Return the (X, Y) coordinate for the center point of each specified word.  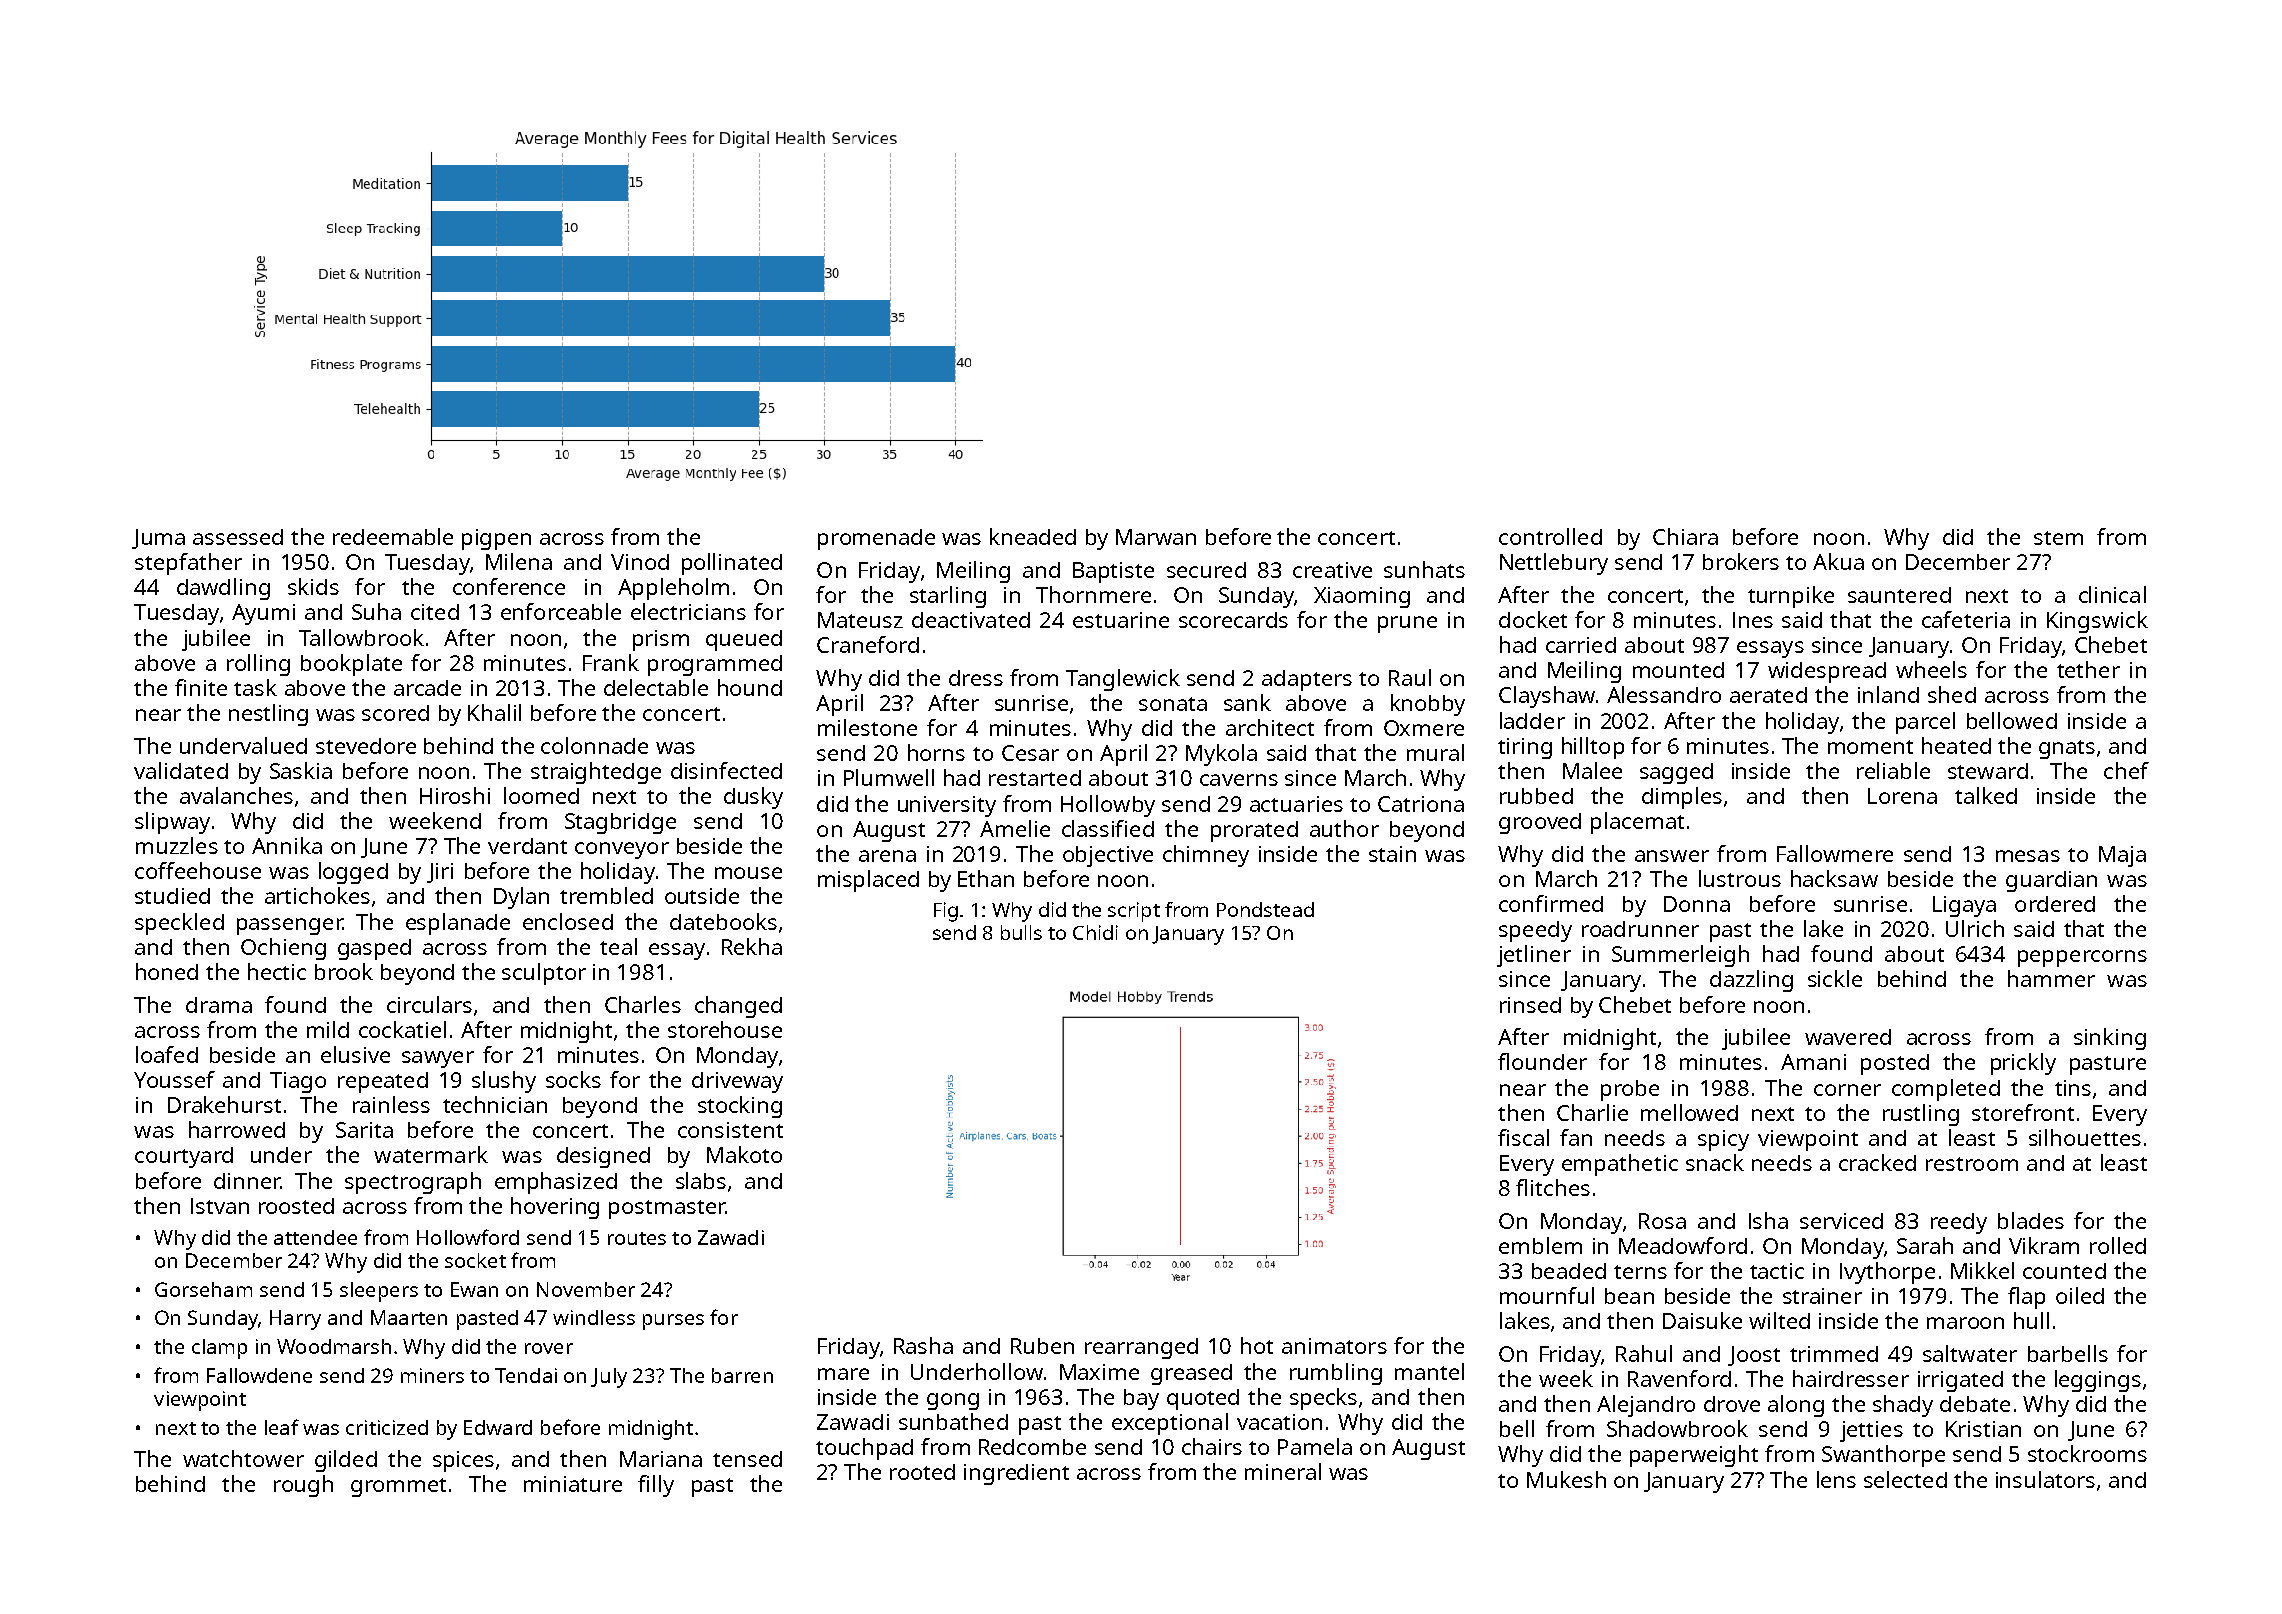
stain (1392, 854)
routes (637, 1238)
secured (1206, 570)
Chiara (1685, 536)
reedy (1959, 1223)
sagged (1676, 773)
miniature (573, 1484)
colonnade (594, 745)
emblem (1540, 1245)
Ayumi (263, 614)
